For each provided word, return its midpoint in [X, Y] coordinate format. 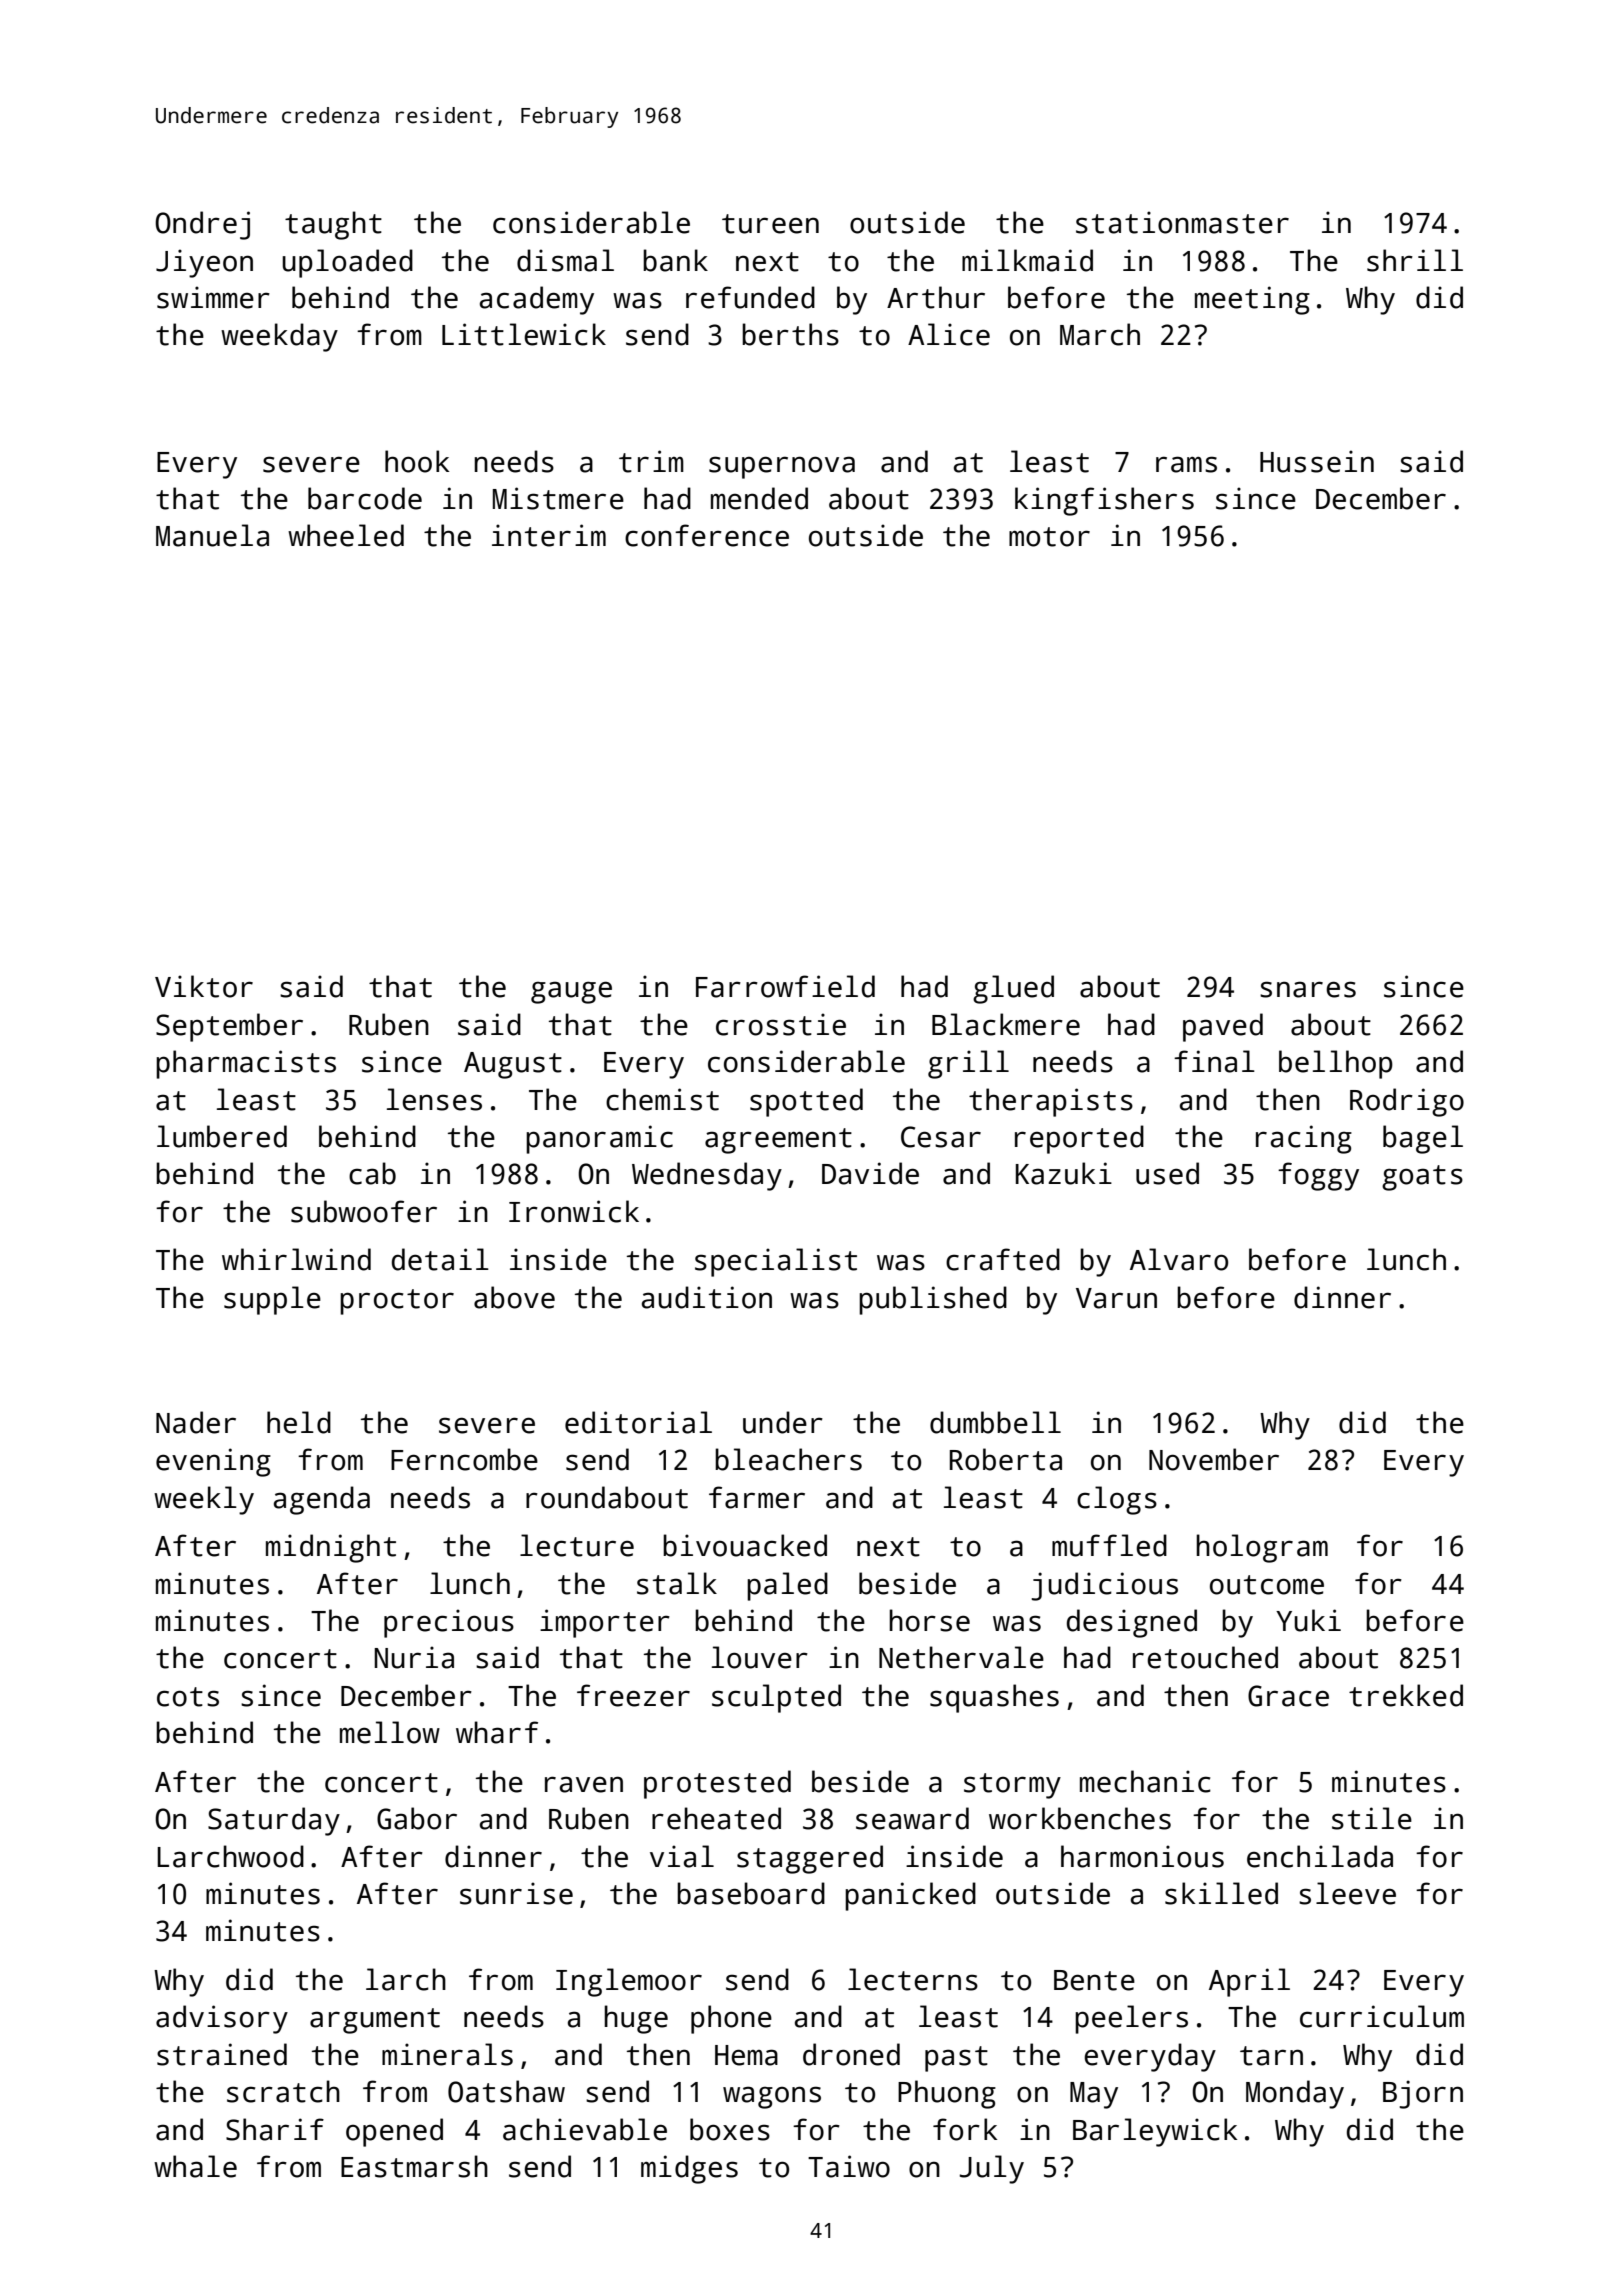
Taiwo [849, 2166]
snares [1308, 989]
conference [707, 535]
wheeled [346, 535]
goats [1422, 1178]
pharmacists [246, 1064]
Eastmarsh [414, 2166]
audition [707, 1297]
